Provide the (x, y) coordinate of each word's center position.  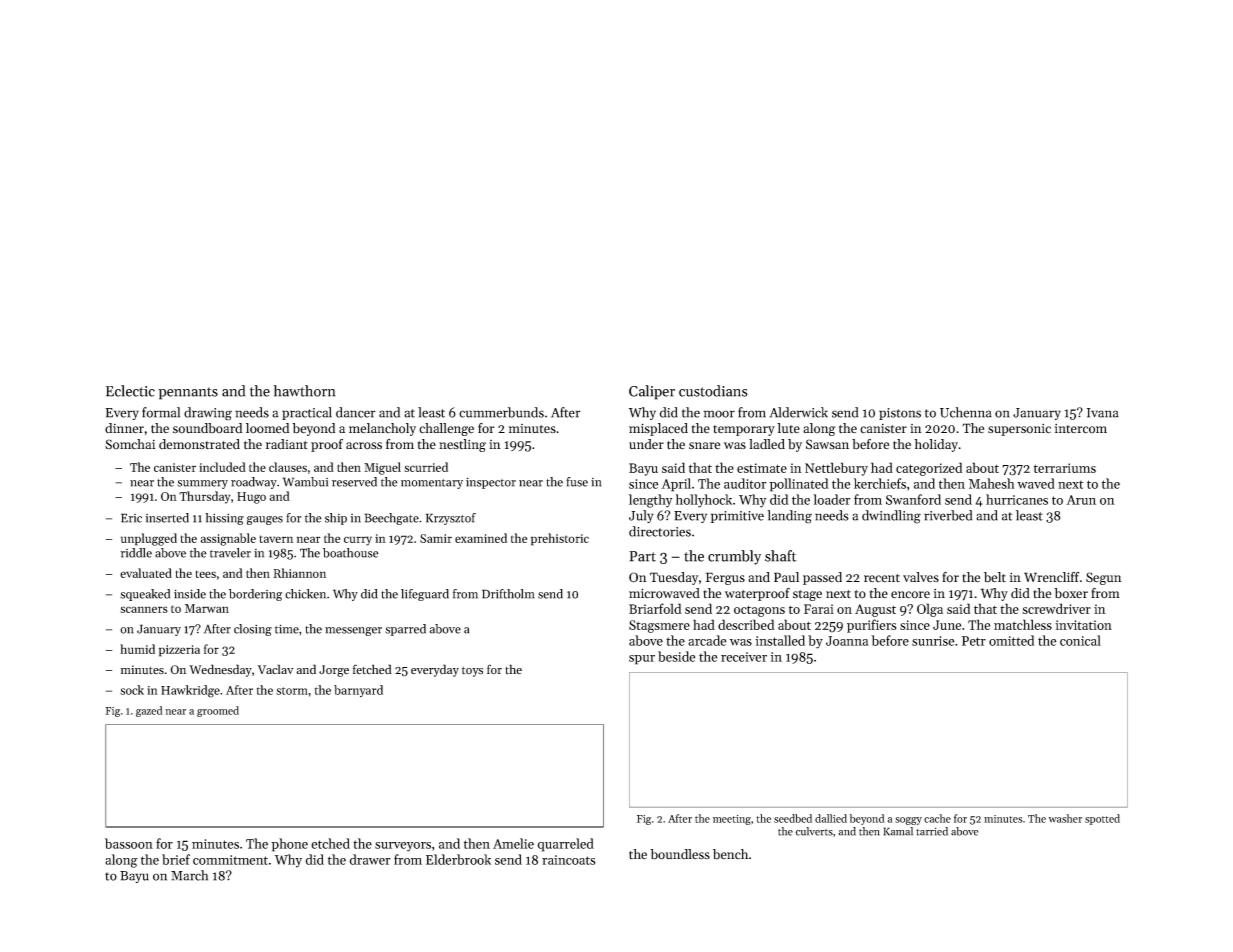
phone (289, 845)
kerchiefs (880, 483)
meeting (732, 820)
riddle (136, 553)
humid (137, 649)
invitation (1083, 625)
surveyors (403, 847)
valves (921, 577)
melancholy (382, 429)
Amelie (513, 843)
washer (1065, 818)
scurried (426, 467)
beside (676, 656)
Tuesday (674, 578)
